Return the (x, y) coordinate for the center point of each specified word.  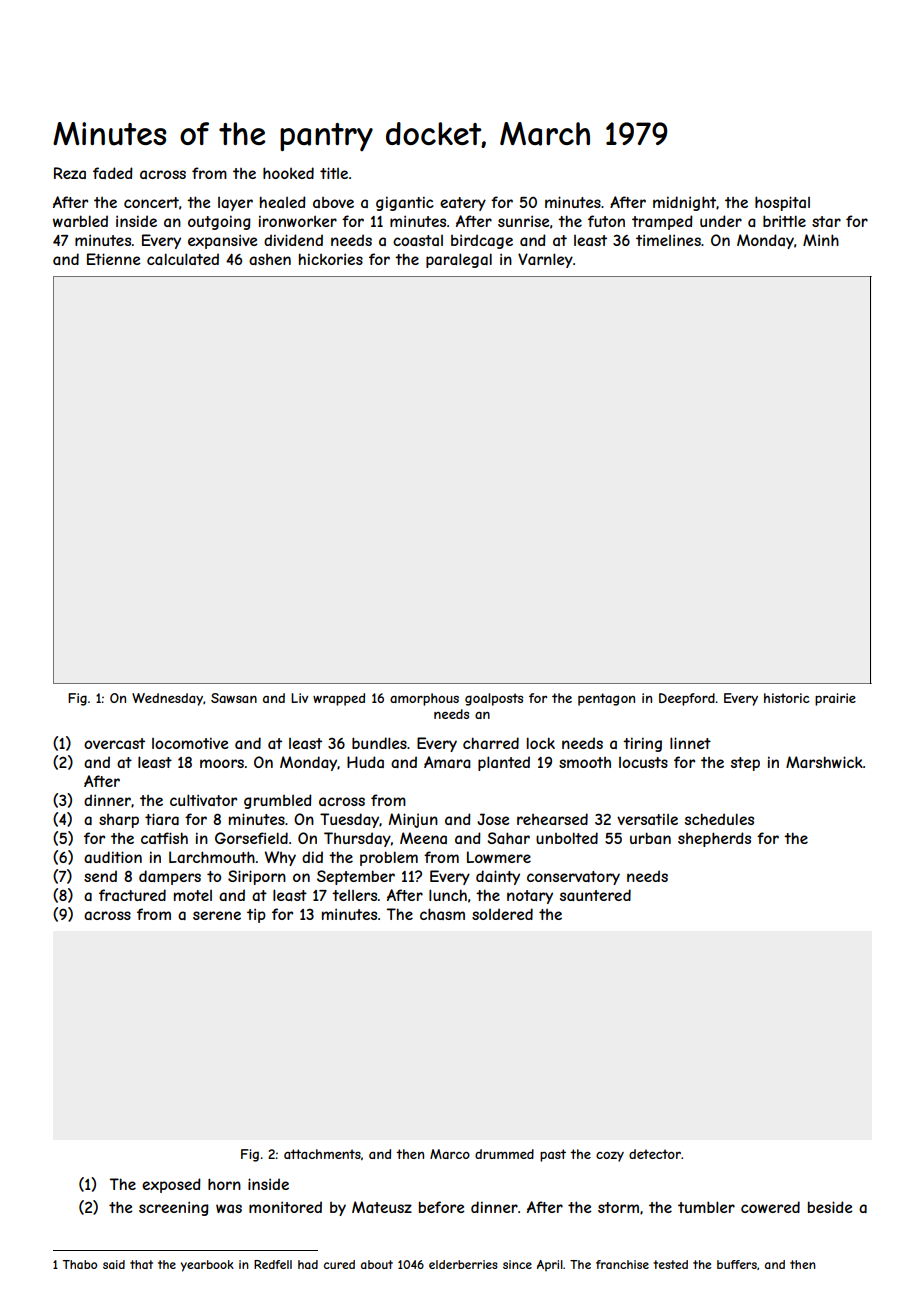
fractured (132, 895)
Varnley (545, 260)
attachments (322, 1154)
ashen (270, 259)
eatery (463, 204)
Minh (821, 240)
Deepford (687, 699)
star (826, 221)
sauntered (595, 895)
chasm (442, 914)
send (100, 876)
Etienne (114, 259)
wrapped (339, 699)
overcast (114, 743)
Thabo (80, 1264)
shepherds (714, 839)
